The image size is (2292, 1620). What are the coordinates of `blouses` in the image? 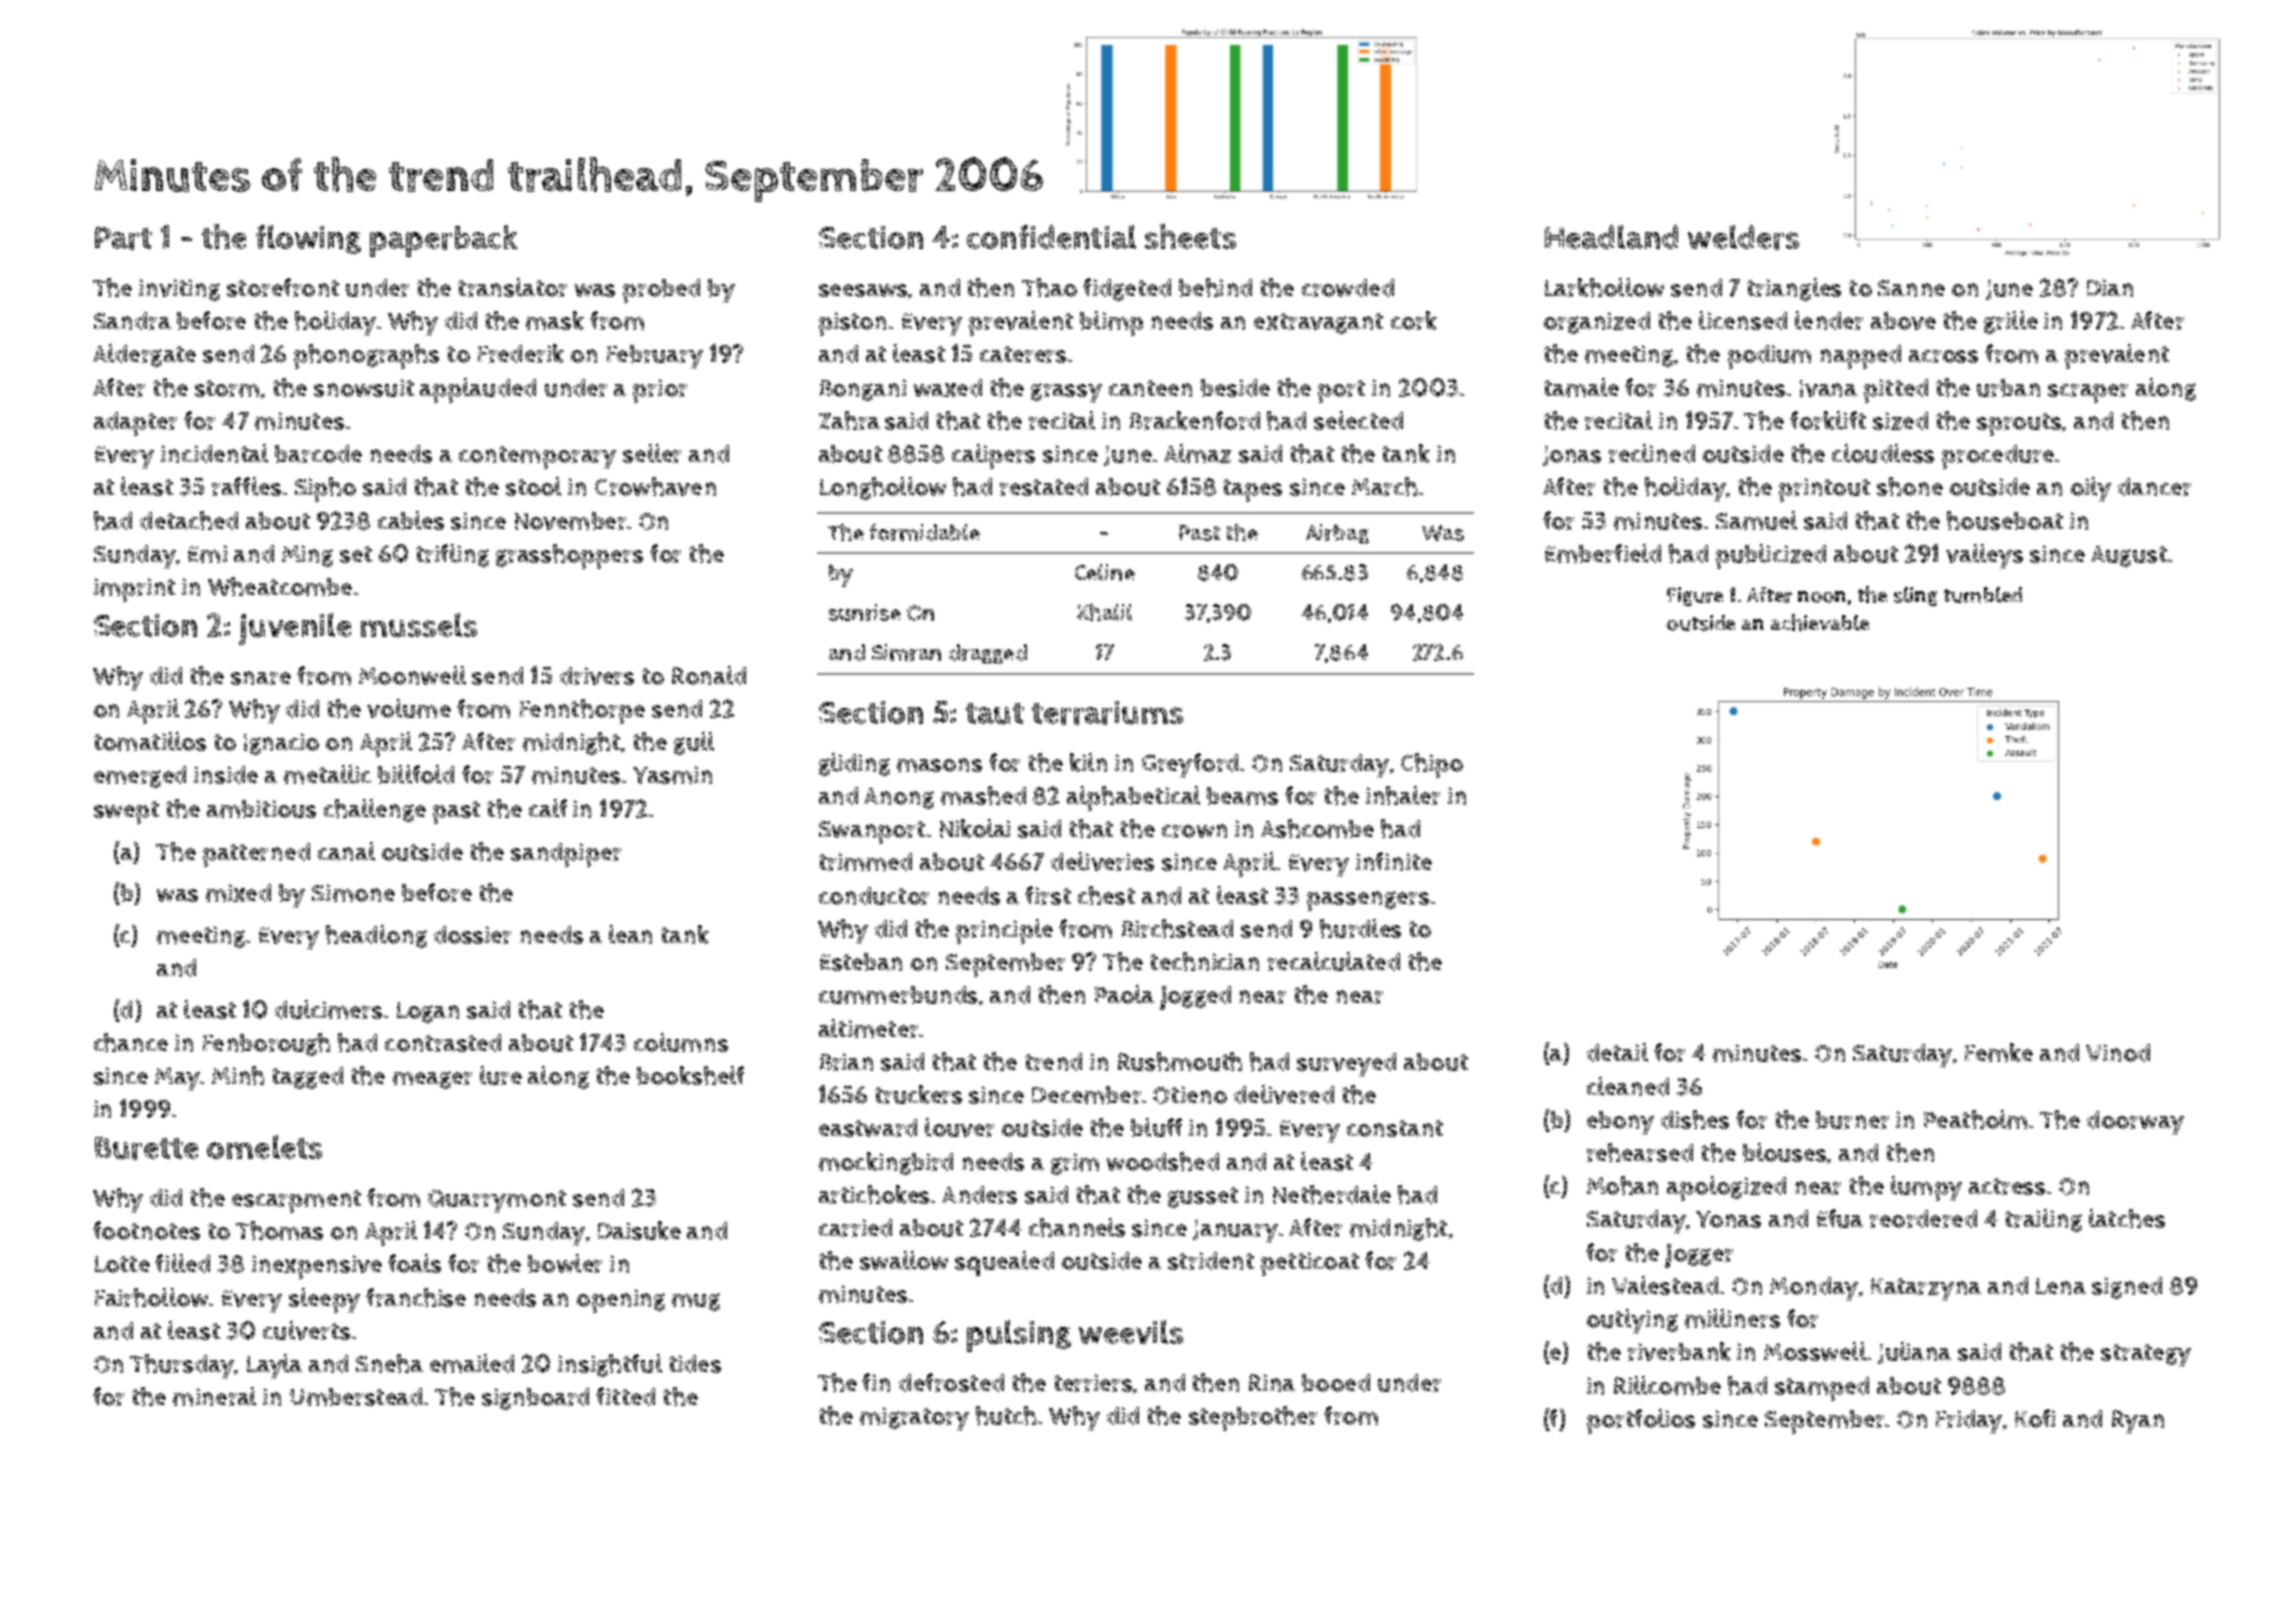 It's located at (1784, 1152).
